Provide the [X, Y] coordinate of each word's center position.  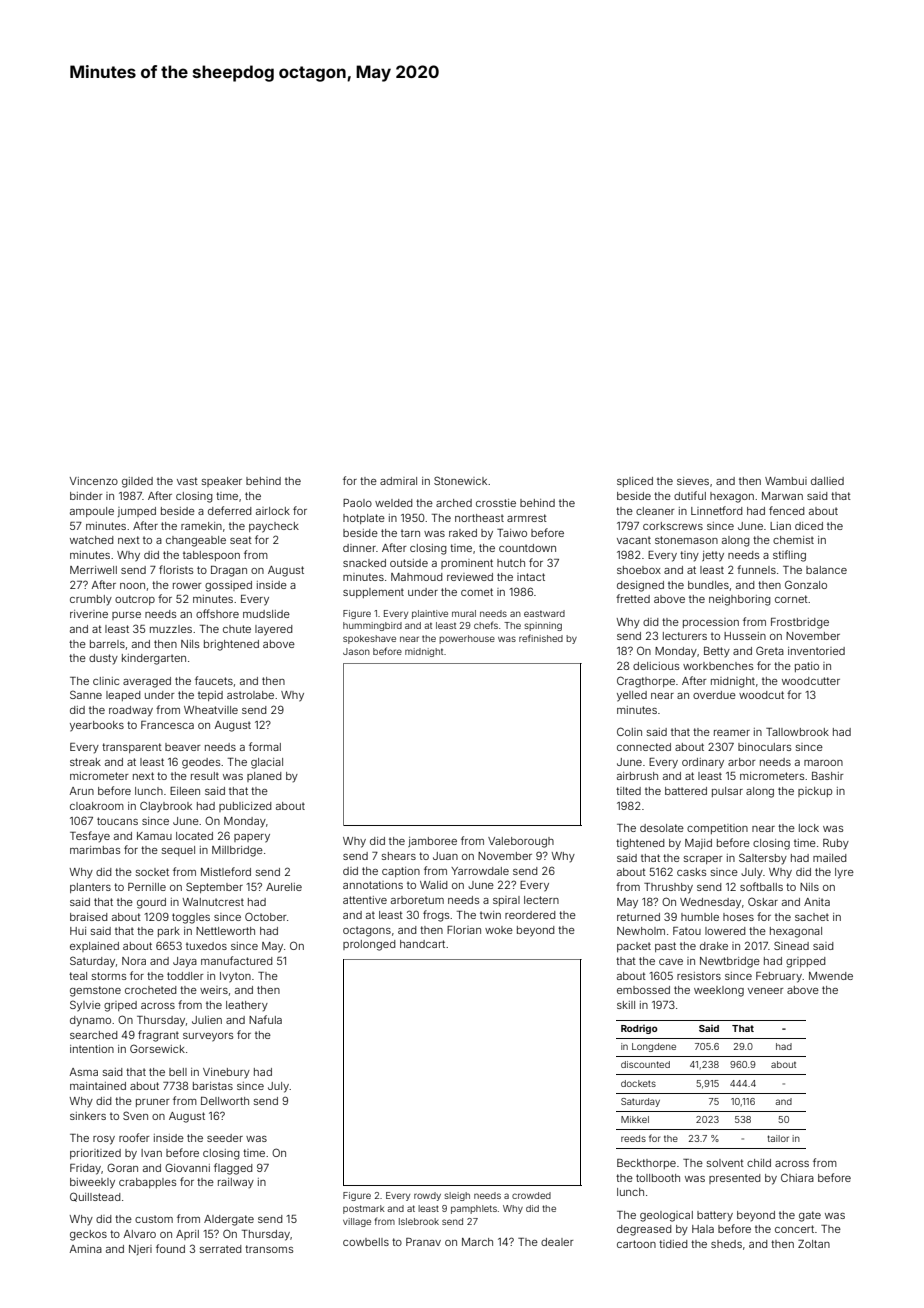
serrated [221, 1249]
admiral [398, 481]
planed [264, 777]
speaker [222, 482]
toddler [185, 976]
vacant [634, 540]
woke [499, 930]
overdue [714, 695]
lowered [725, 931]
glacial [267, 763]
